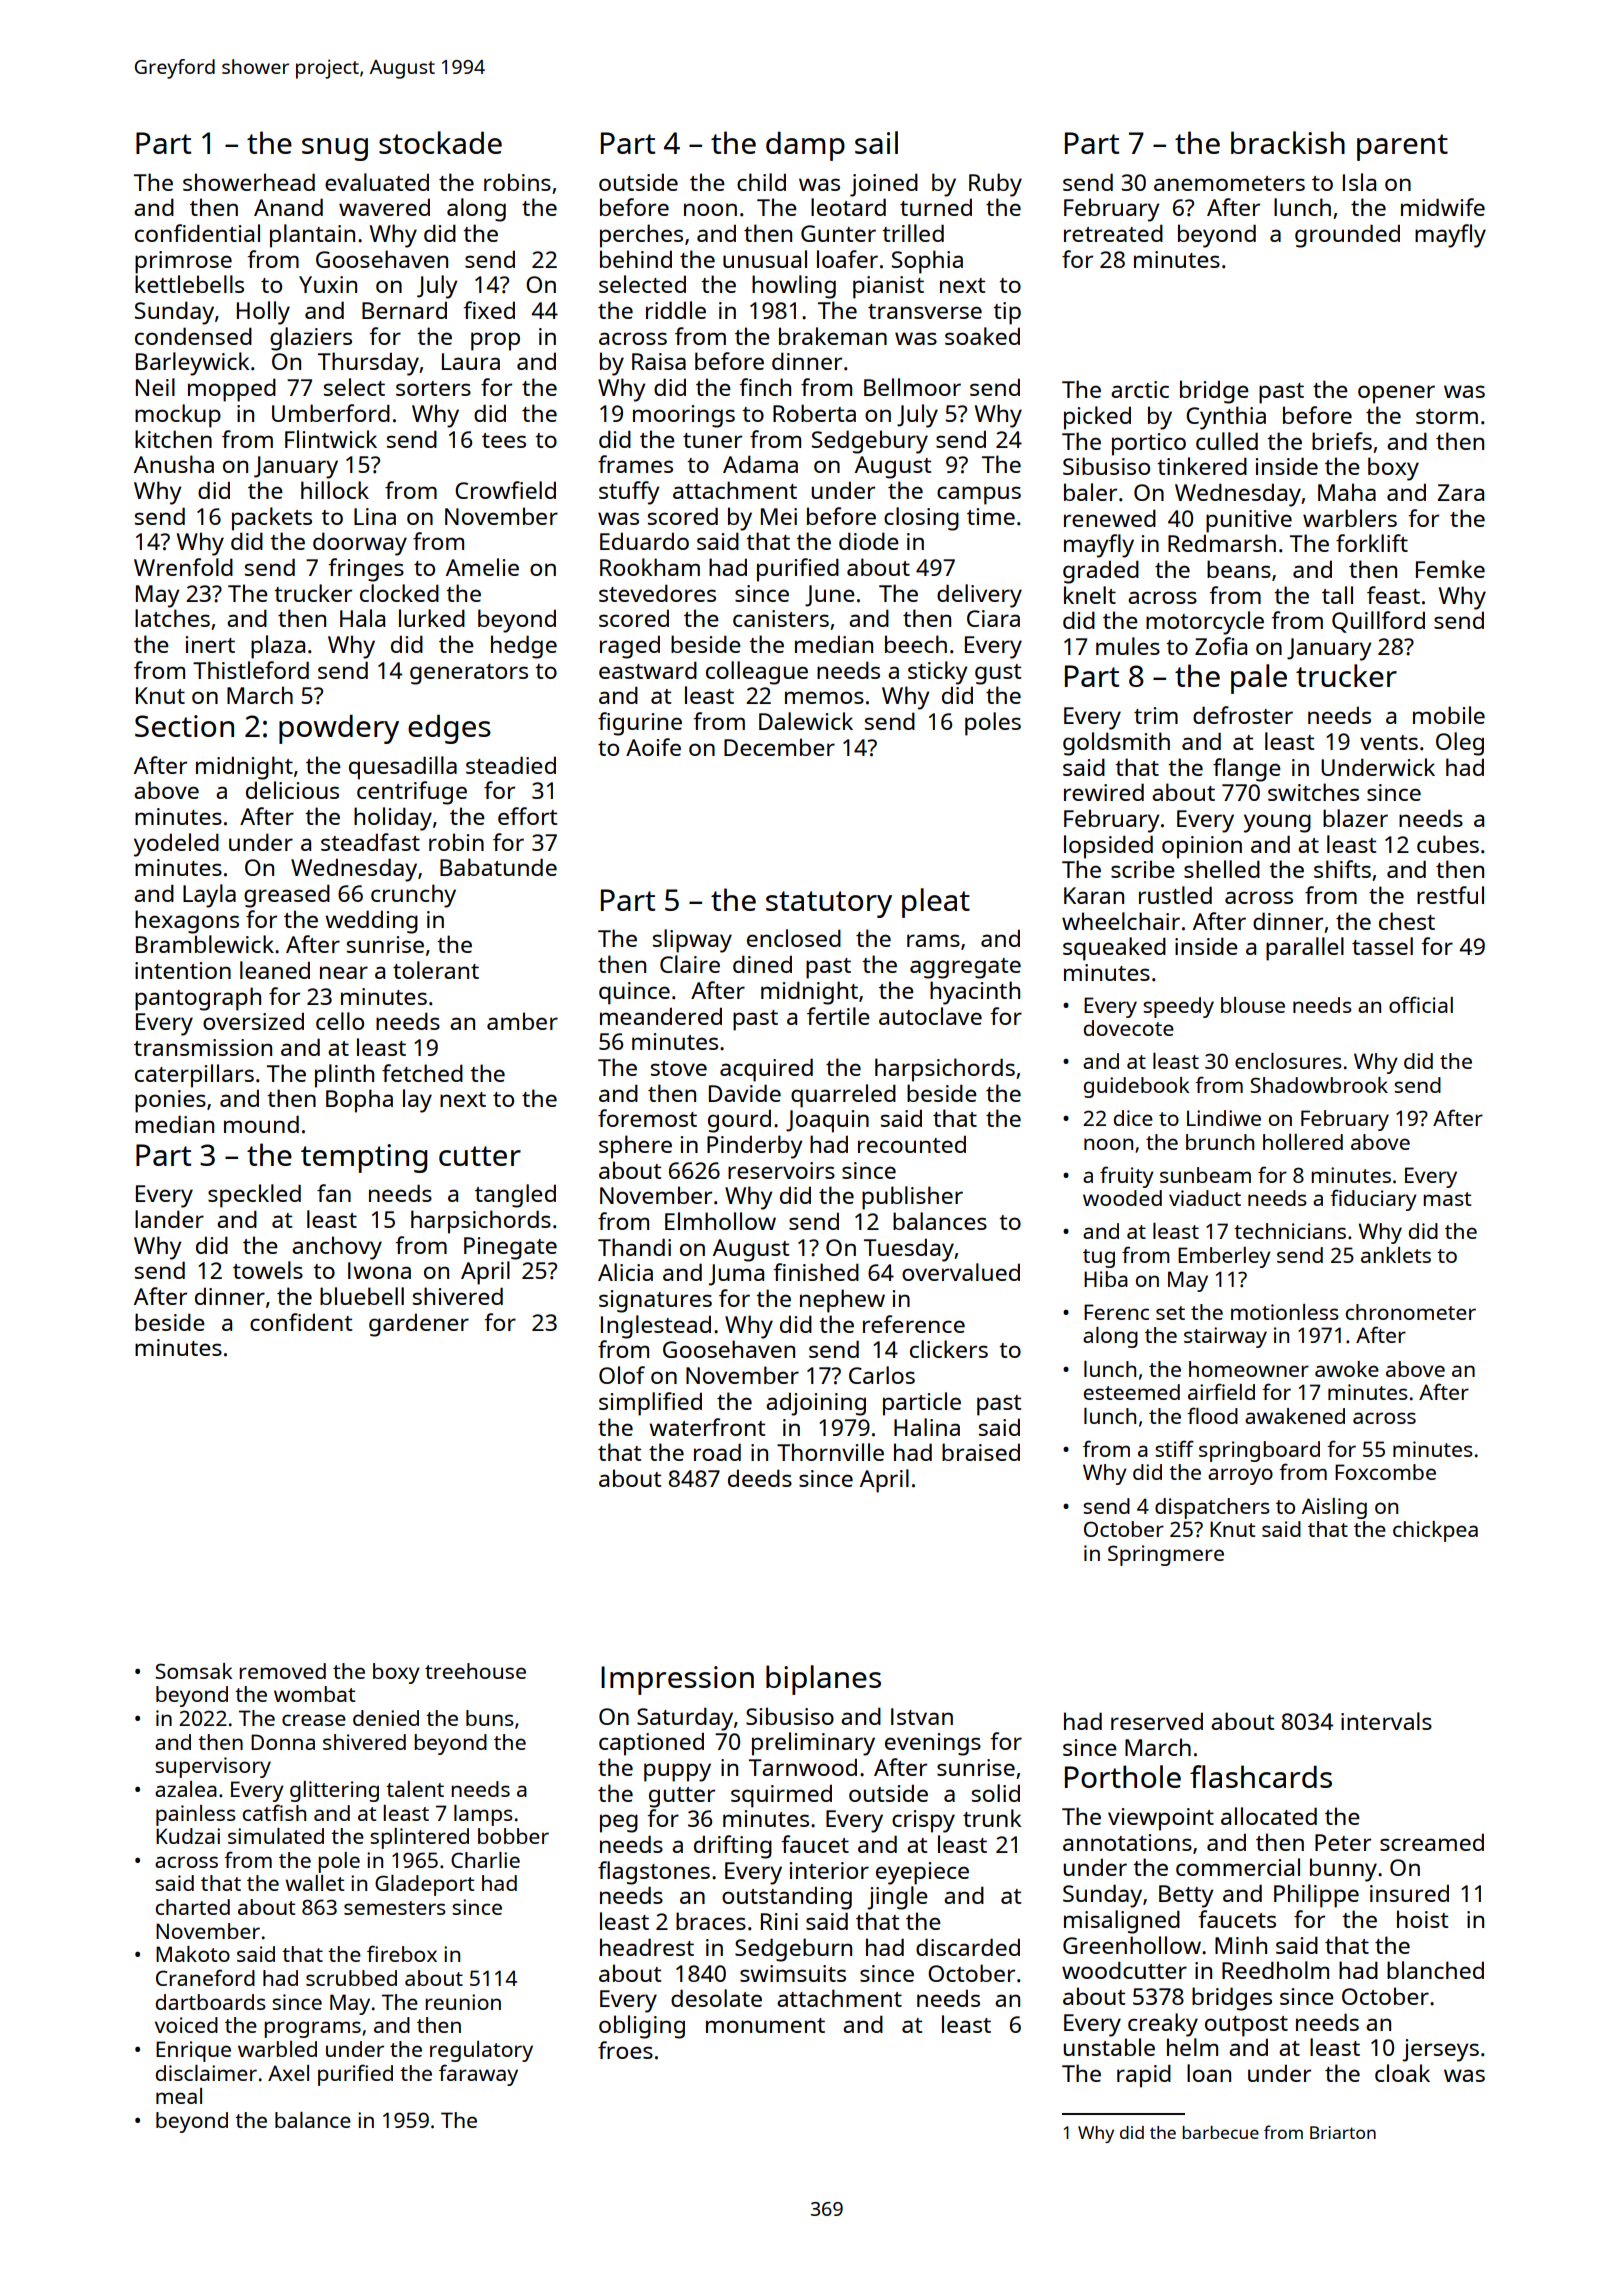  I want to click on gourd, so click(739, 1121).
